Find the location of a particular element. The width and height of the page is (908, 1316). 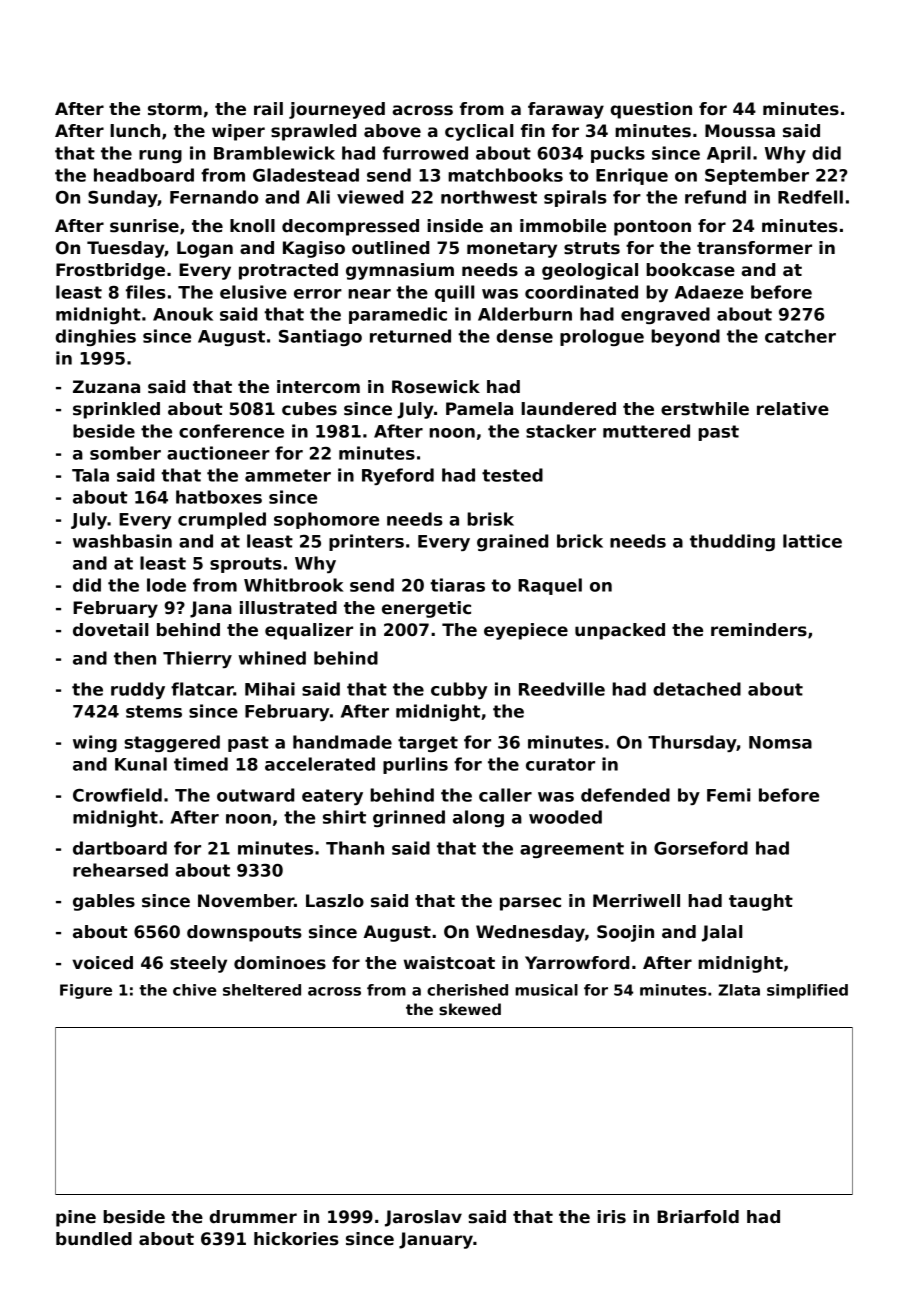

monetary is located at coordinates (512, 250).
